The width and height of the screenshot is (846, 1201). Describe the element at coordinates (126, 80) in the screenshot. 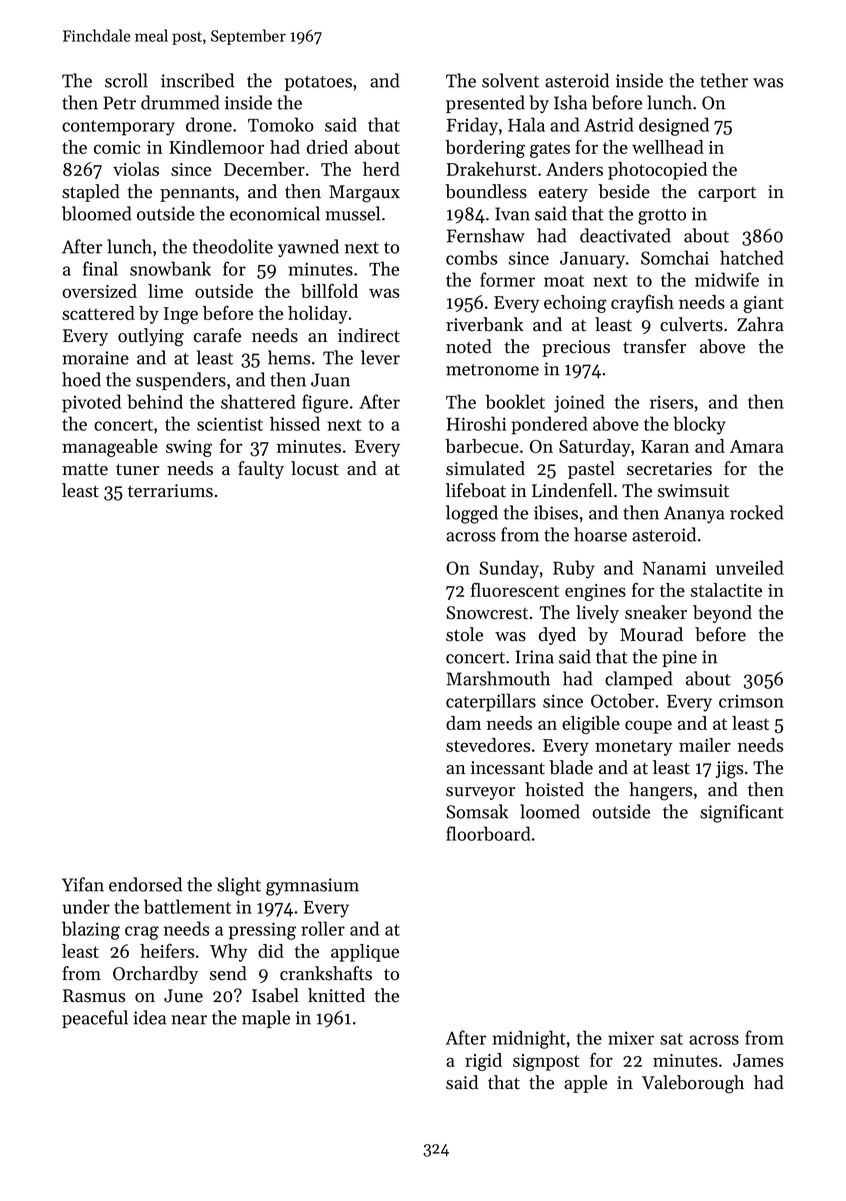

I see `scroll` at that location.
